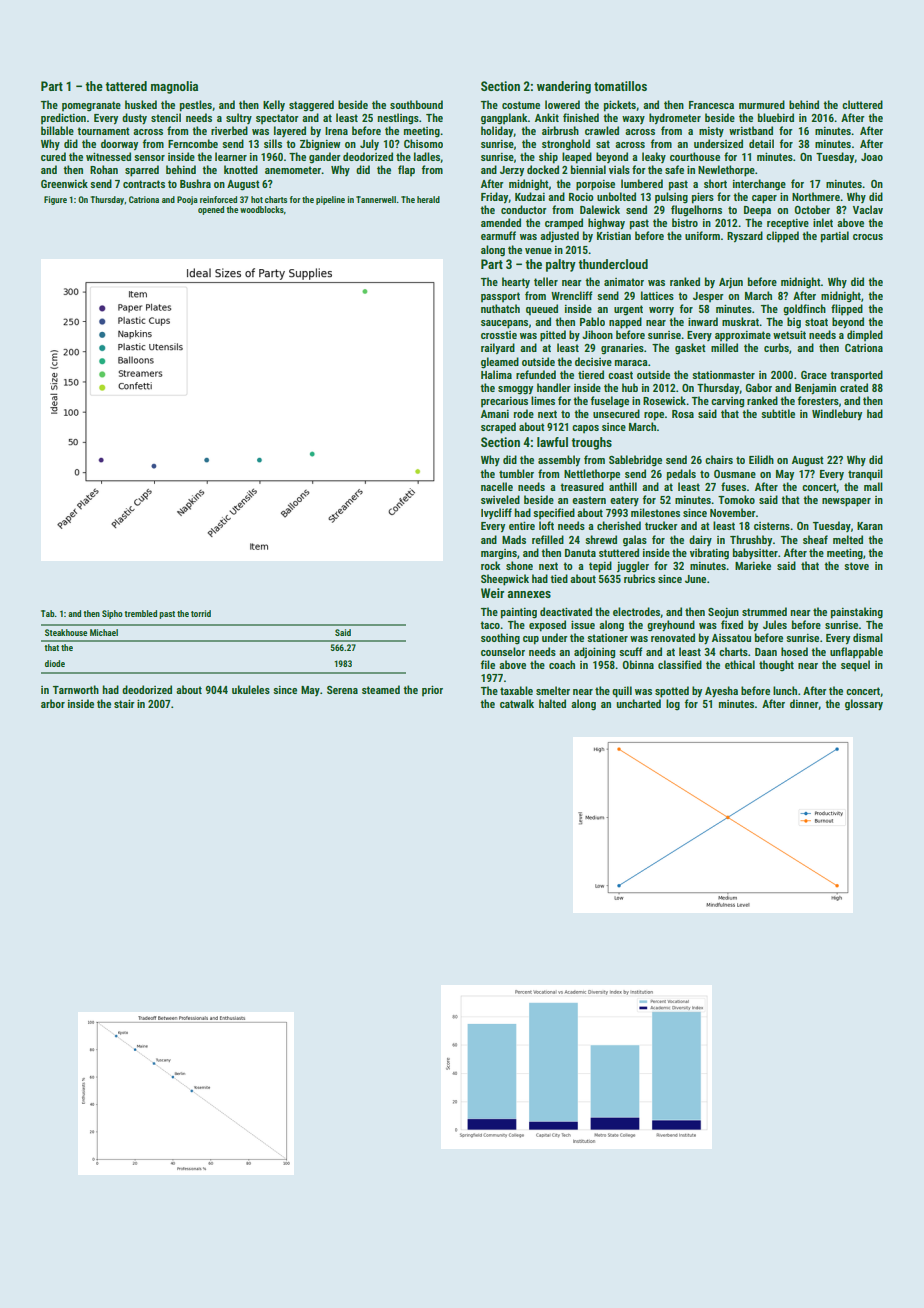 The height and width of the screenshot is (1308, 924). What do you see at coordinates (711, 132) in the screenshot?
I see `misty` at bounding box center [711, 132].
